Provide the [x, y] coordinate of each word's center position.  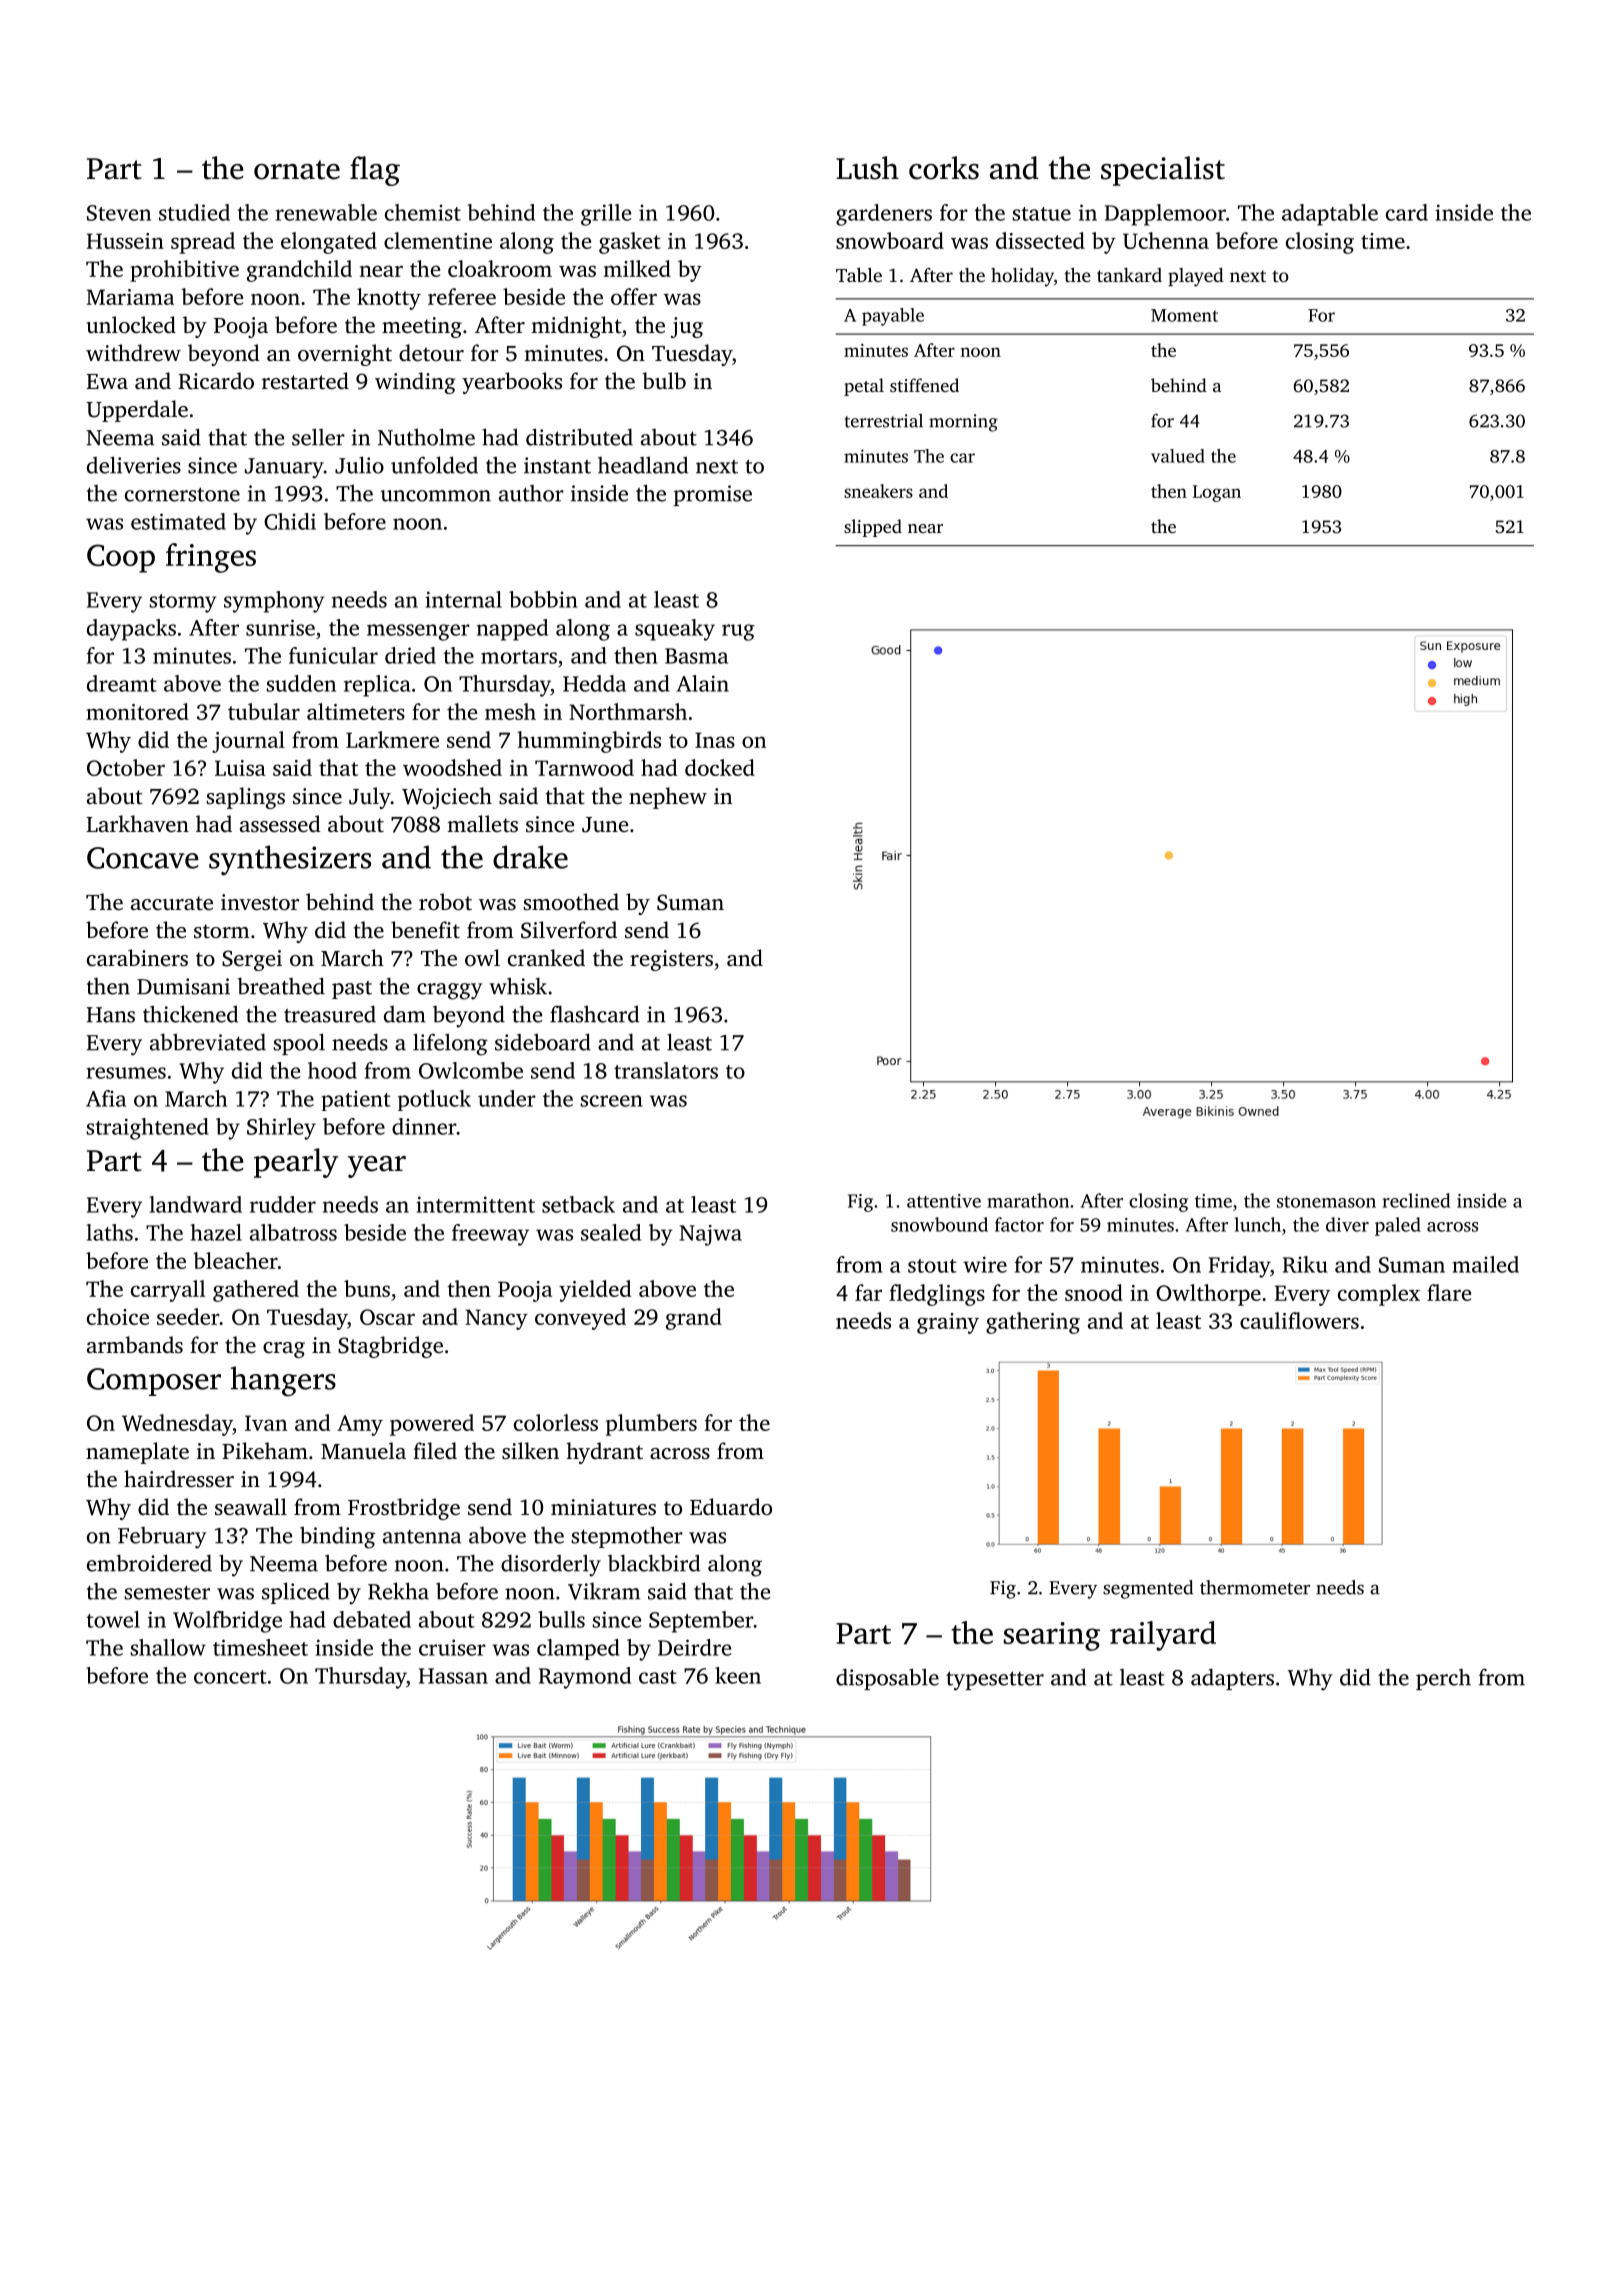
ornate [297, 170]
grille [606, 215]
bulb [664, 380]
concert [230, 1677]
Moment [1184, 315]
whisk [518, 986]
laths [110, 1232]
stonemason [1326, 1202]
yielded [595, 1291]
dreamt [122, 683]
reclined [1416, 1200]
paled [1398, 1226]
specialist [1163, 171]
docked [720, 767]
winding [415, 383]
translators [666, 1070]
